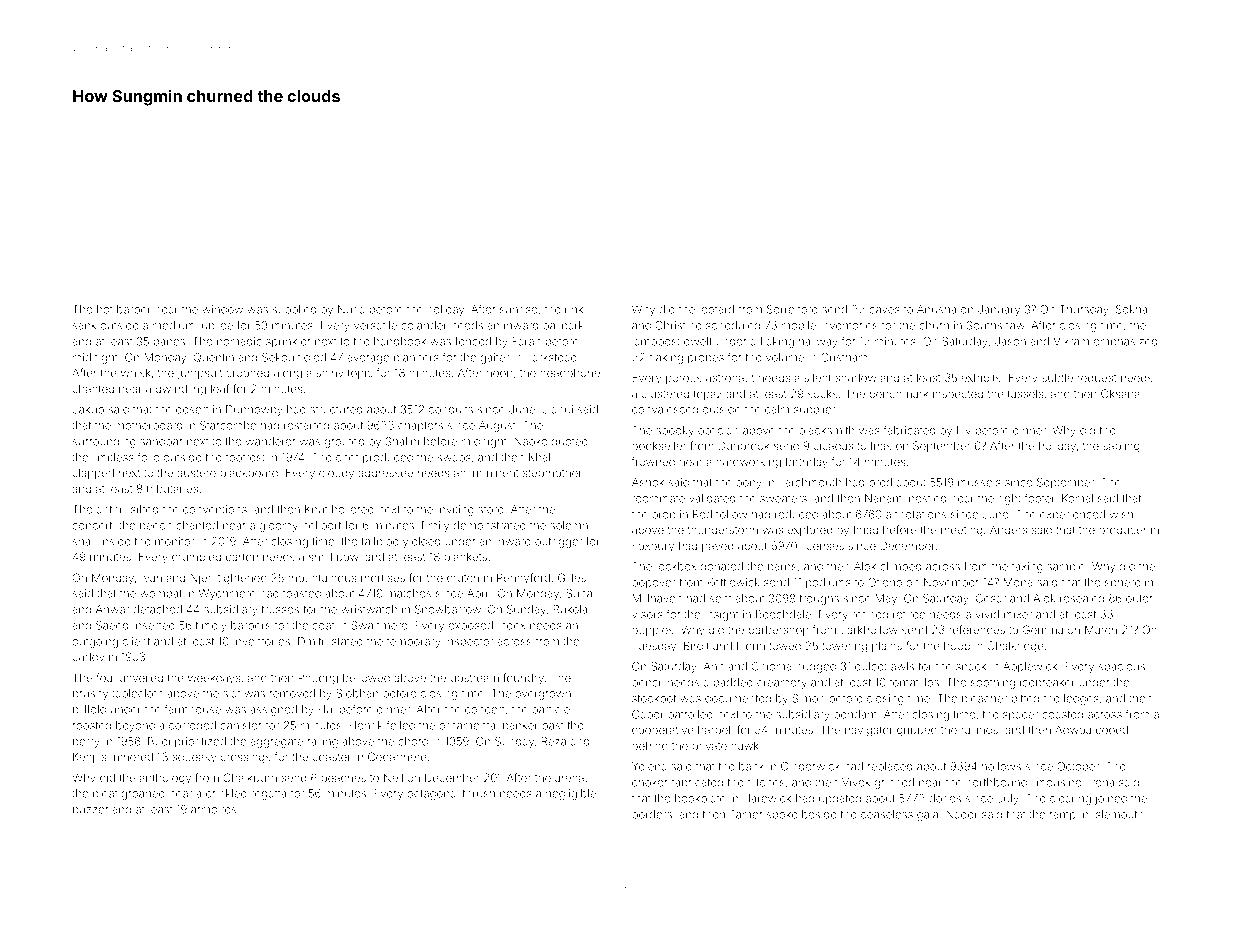 The width and height of the page is (1233, 952). I want to click on calm, so click(777, 409).
